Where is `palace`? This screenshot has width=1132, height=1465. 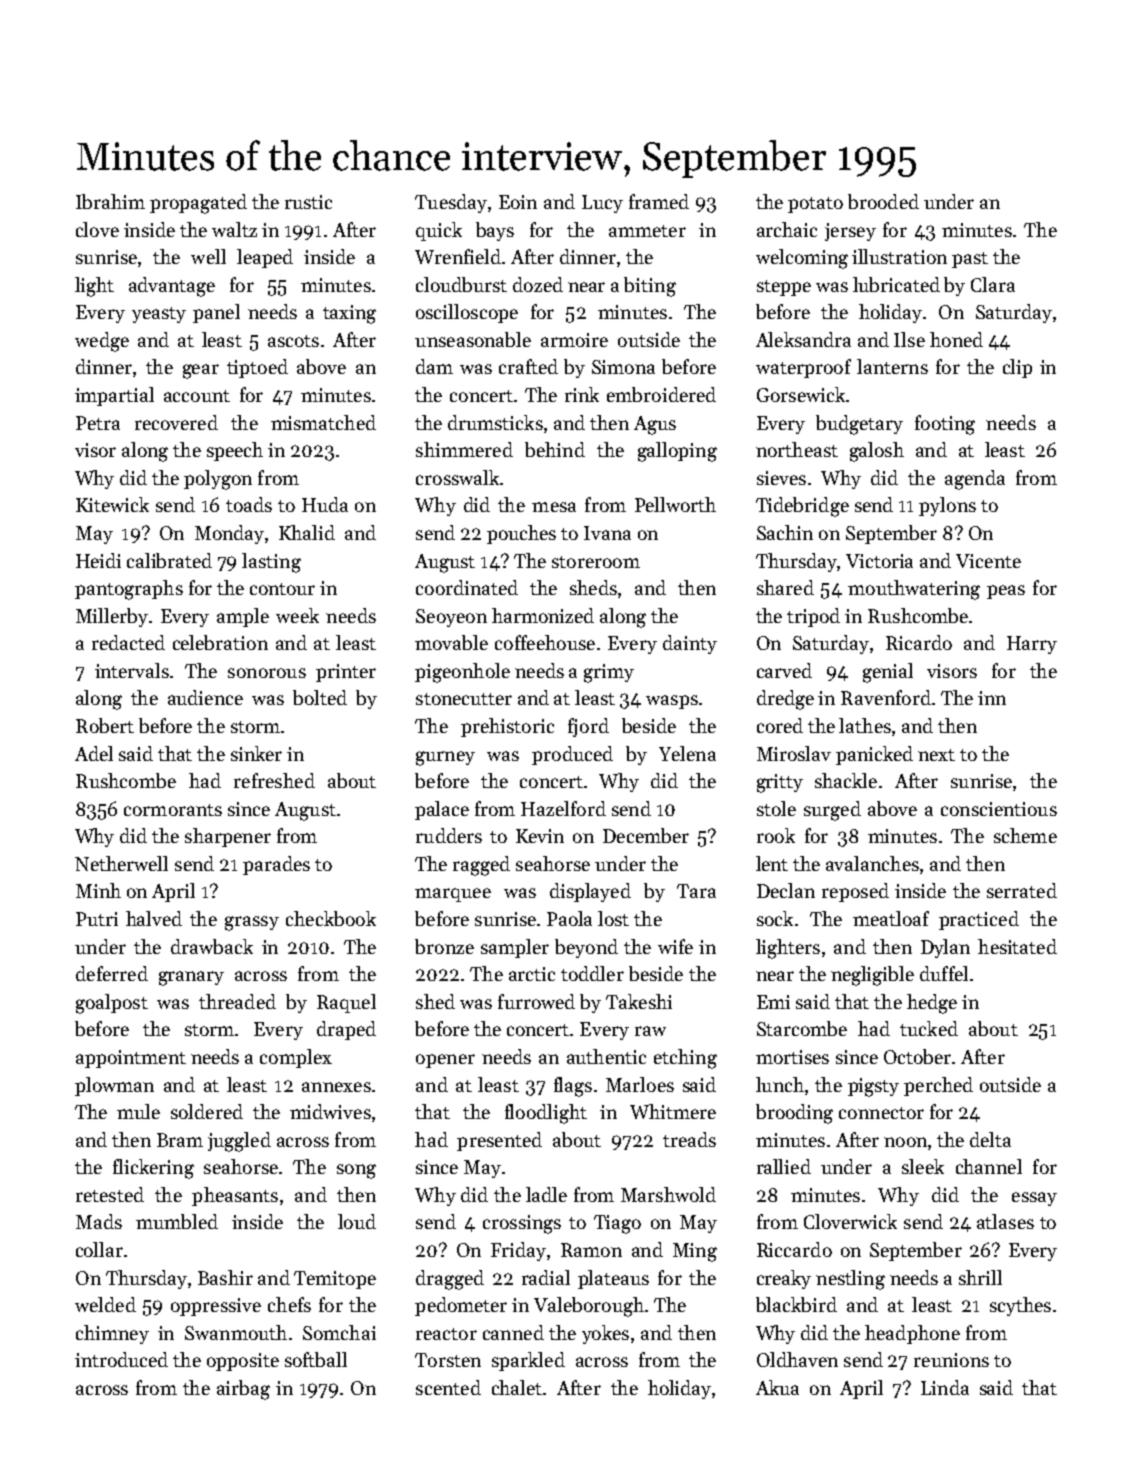 palace is located at coordinates (442, 810).
